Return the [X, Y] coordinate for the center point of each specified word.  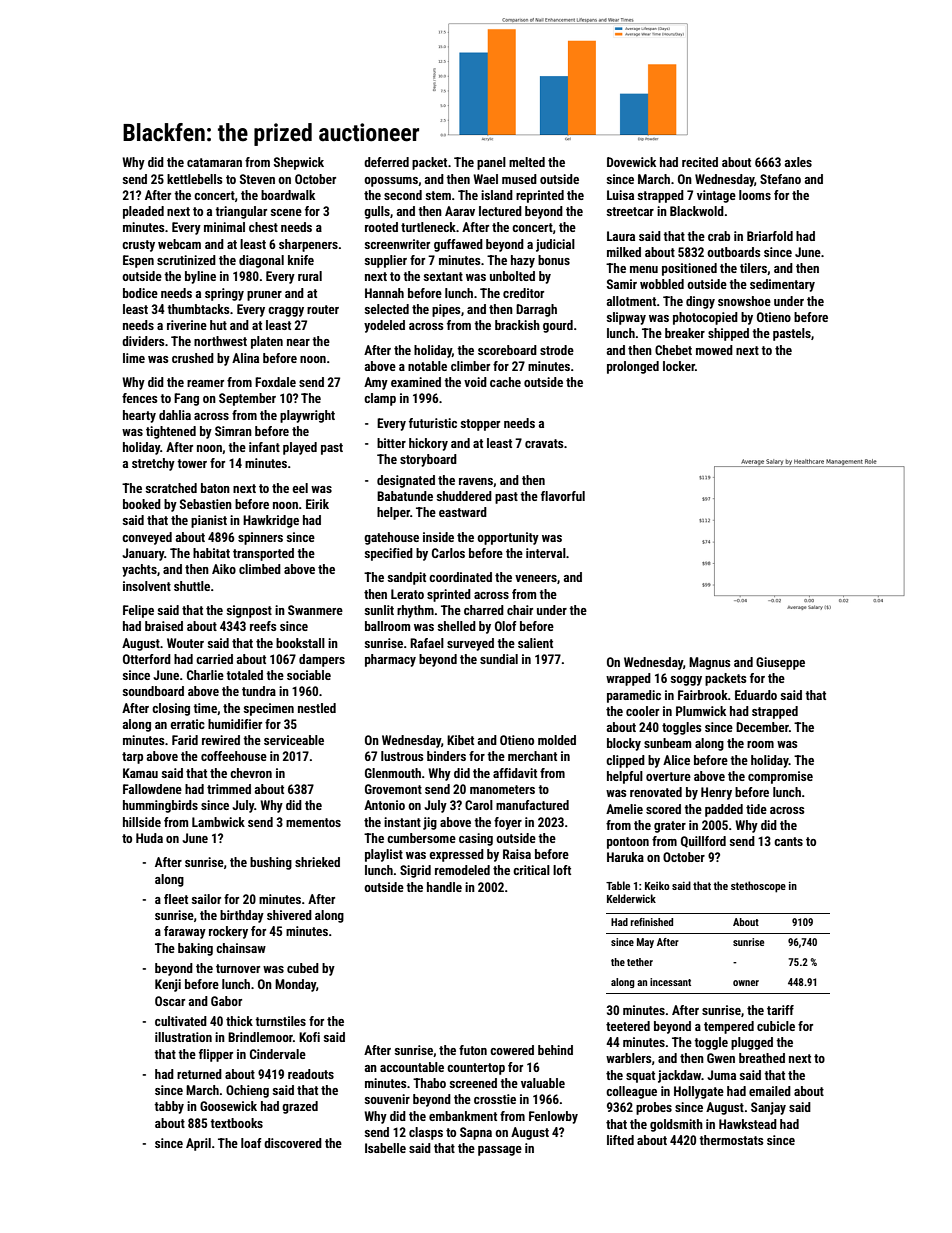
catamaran [214, 162]
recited [700, 162]
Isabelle [385, 1148]
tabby [169, 1107]
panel [491, 163]
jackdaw [679, 1076]
